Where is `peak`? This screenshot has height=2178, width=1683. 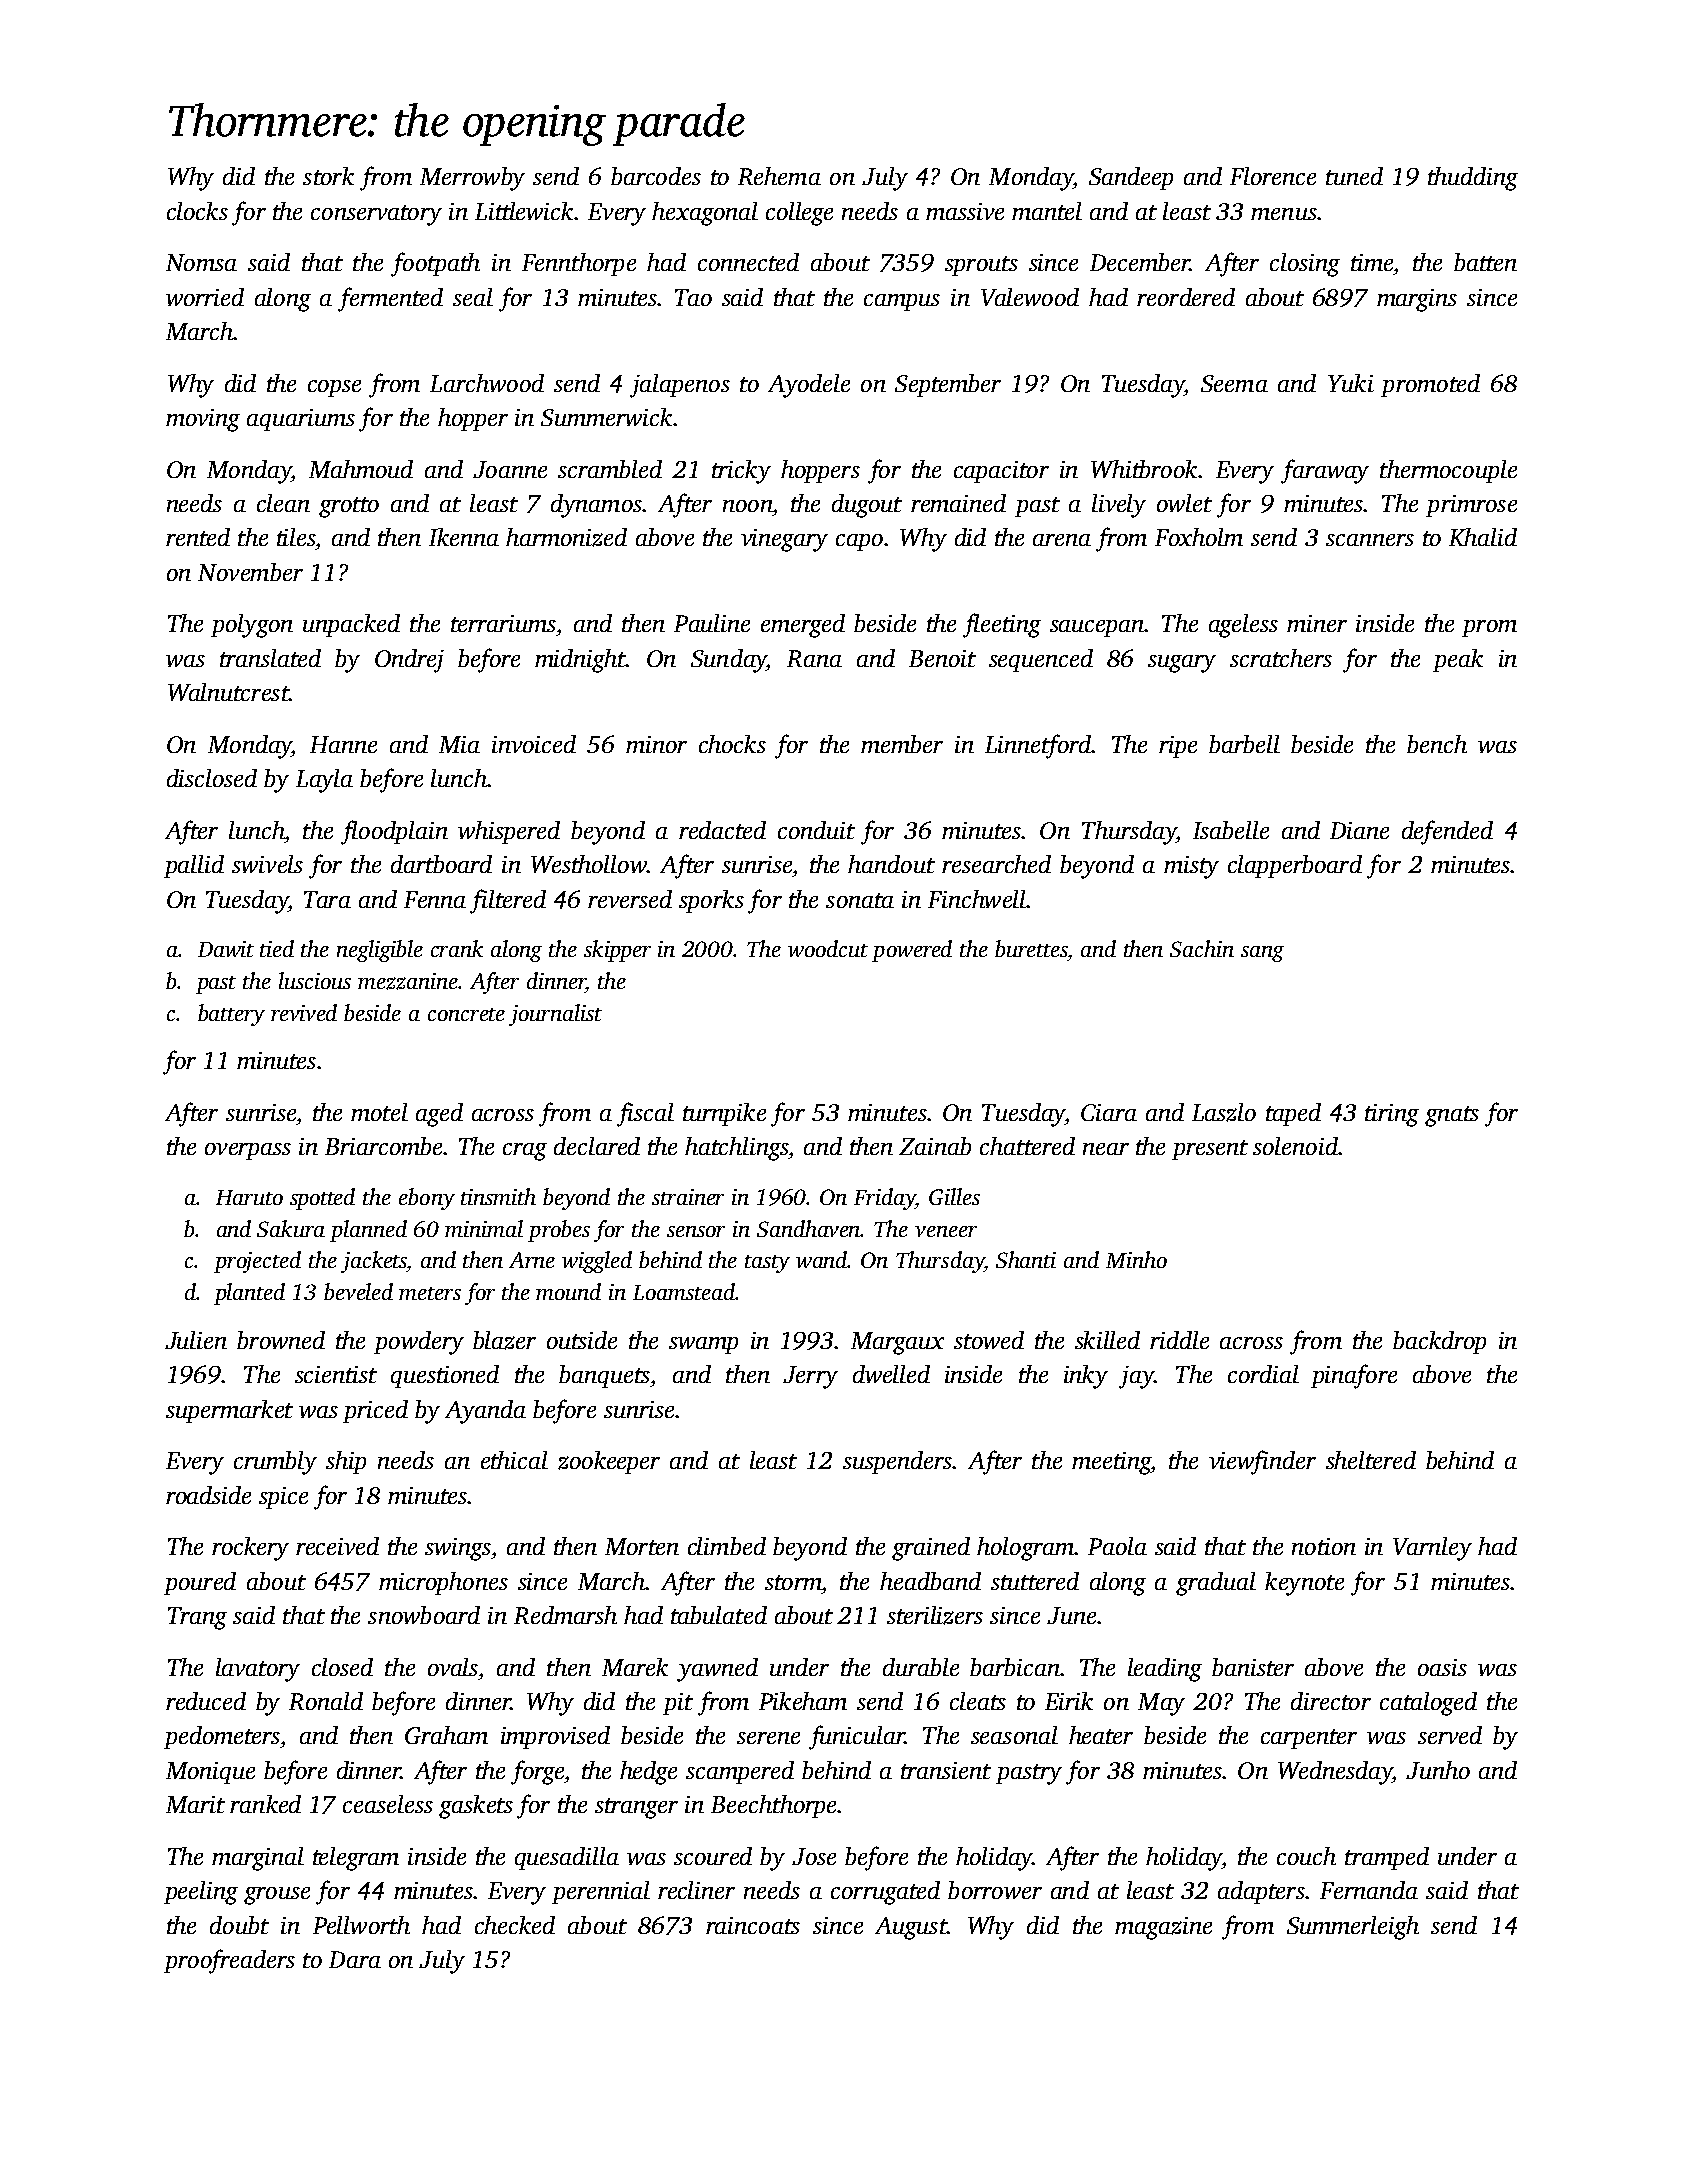 peak is located at coordinates (1458, 660).
